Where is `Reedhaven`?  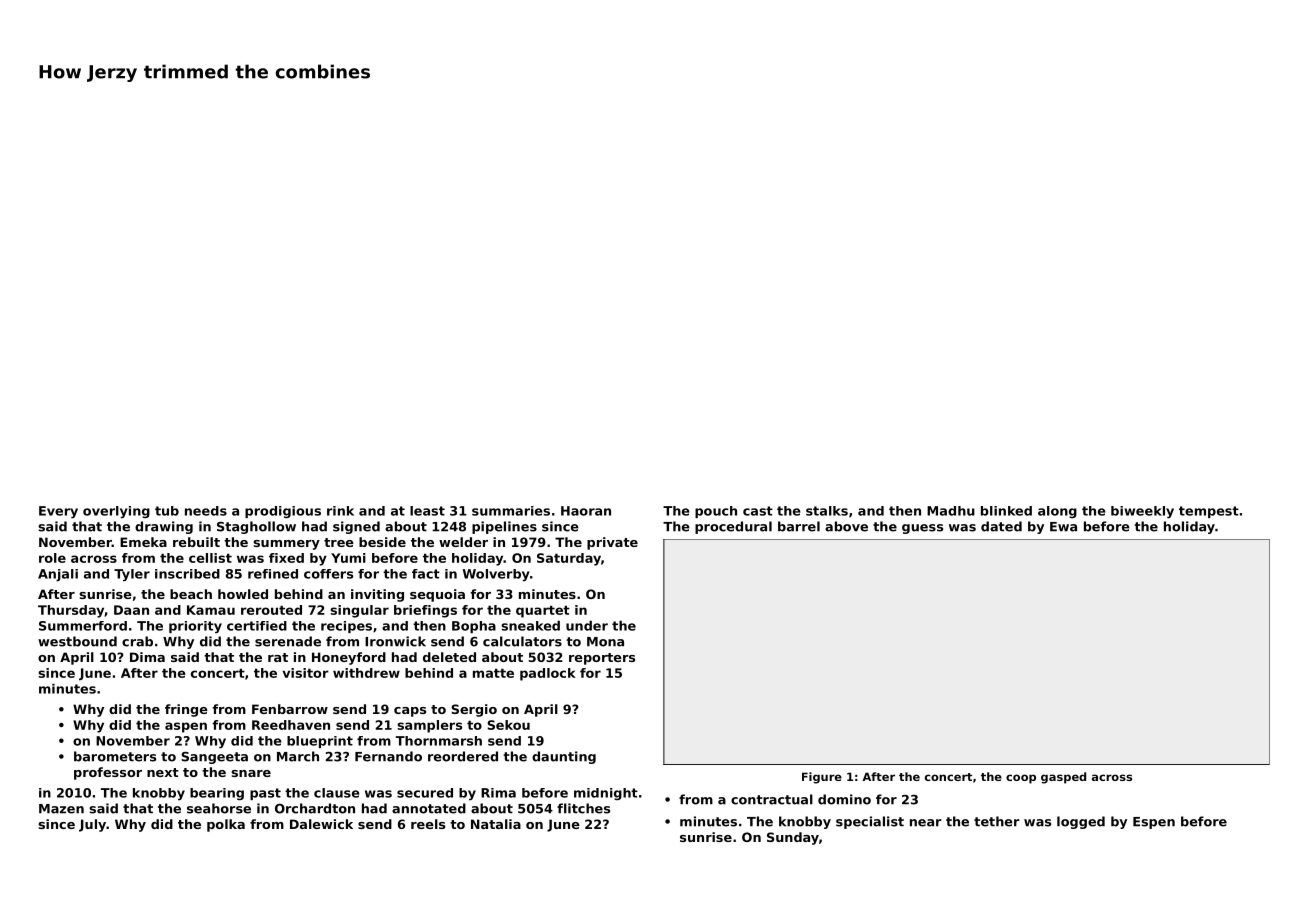 Reedhaven is located at coordinates (291, 725).
